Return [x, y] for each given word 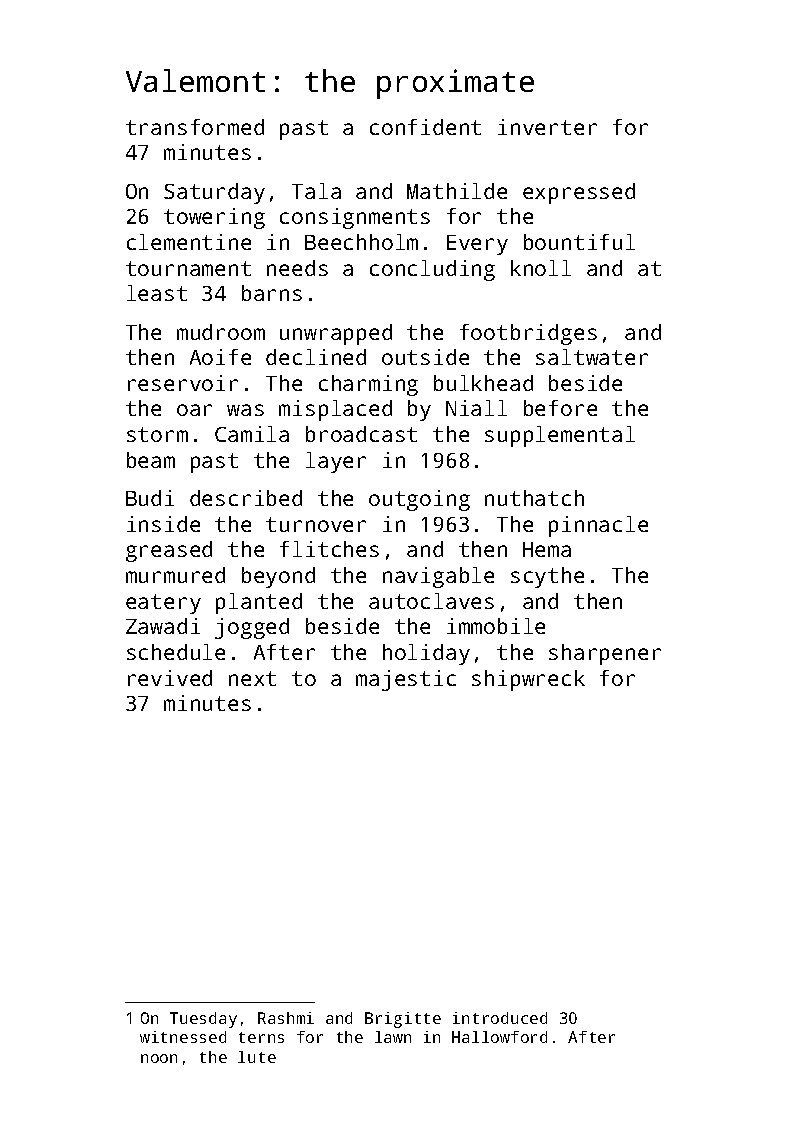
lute [257, 1057]
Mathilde [457, 191]
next [252, 678]
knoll [541, 268]
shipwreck [528, 680]
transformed [195, 127]
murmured [175, 575]
